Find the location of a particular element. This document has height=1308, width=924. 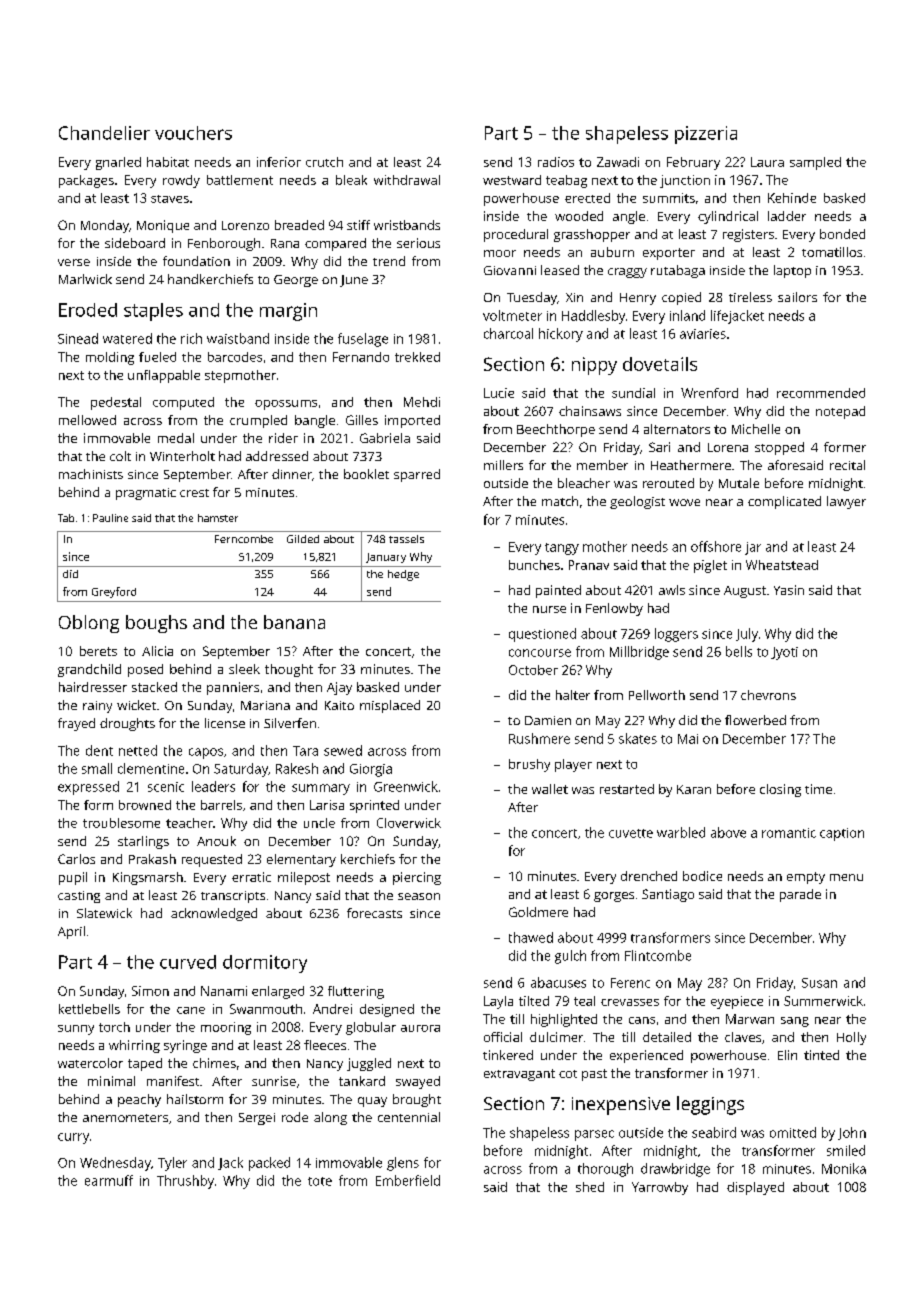

packages is located at coordinates (86, 181).
